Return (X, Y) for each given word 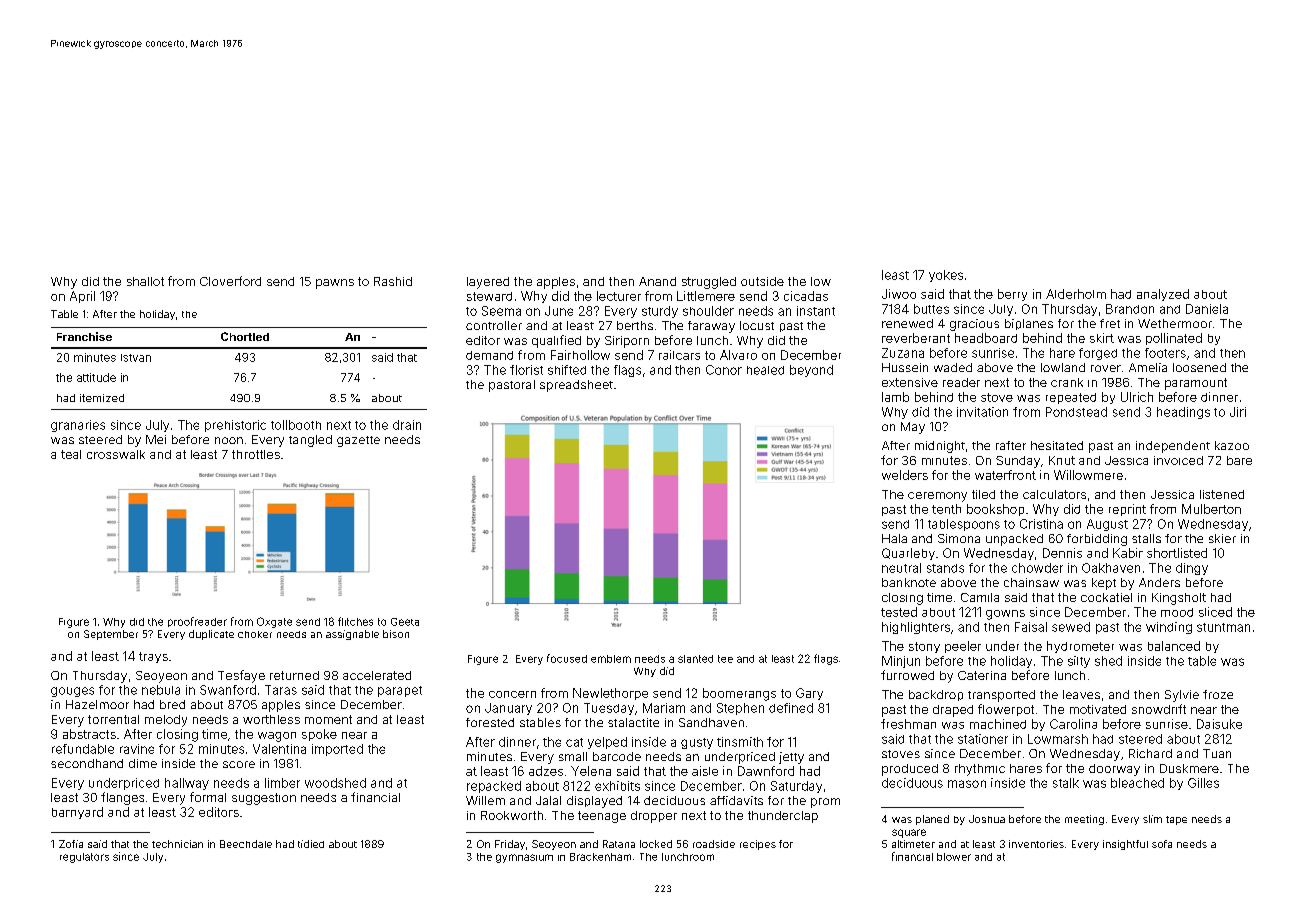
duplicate (211, 635)
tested (899, 612)
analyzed (1163, 295)
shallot (145, 281)
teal (71, 454)
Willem (485, 800)
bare (1239, 460)
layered (488, 283)
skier (1222, 538)
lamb (895, 397)
